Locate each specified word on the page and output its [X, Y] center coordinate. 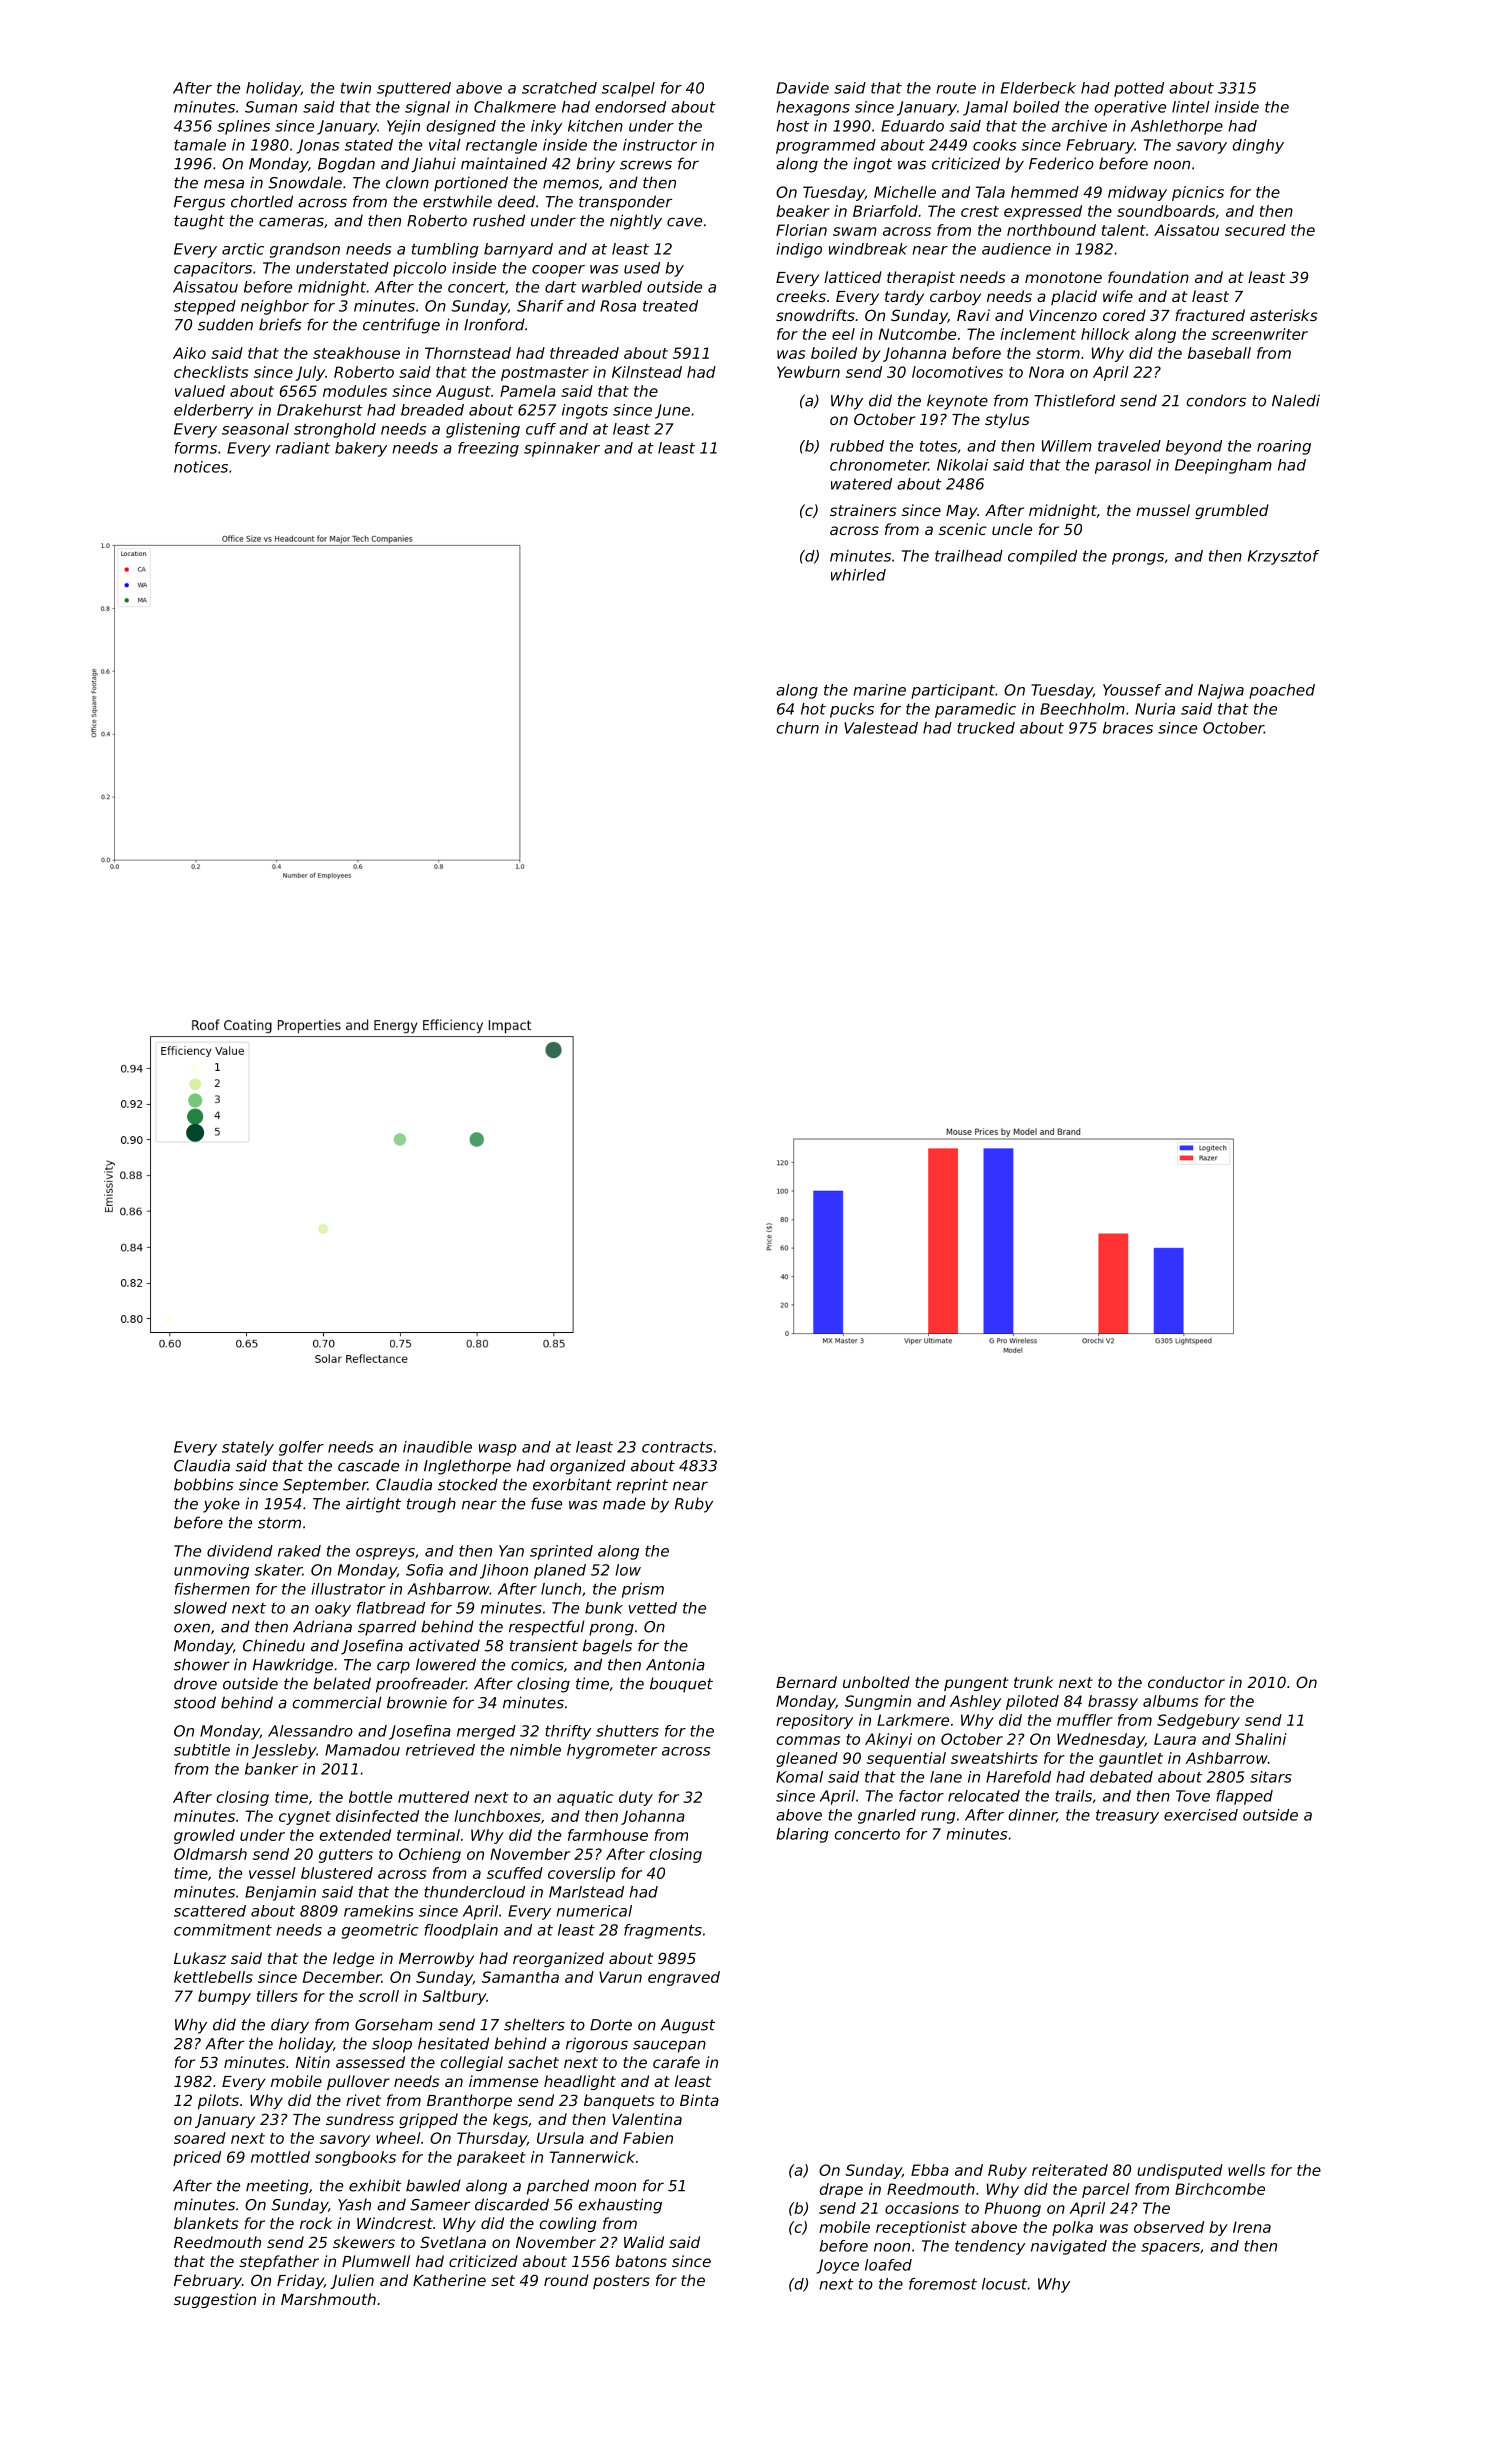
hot [813, 709]
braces [1128, 728]
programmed [826, 146]
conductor [1186, 1682]
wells [1246, 2170]
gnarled [887, 1816]
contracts [677, 1447]
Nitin [313, 2062]
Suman [271, 107]
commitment [223, 1930]
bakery [361, 449]
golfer [301, 1448]
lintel [1191, 107]
